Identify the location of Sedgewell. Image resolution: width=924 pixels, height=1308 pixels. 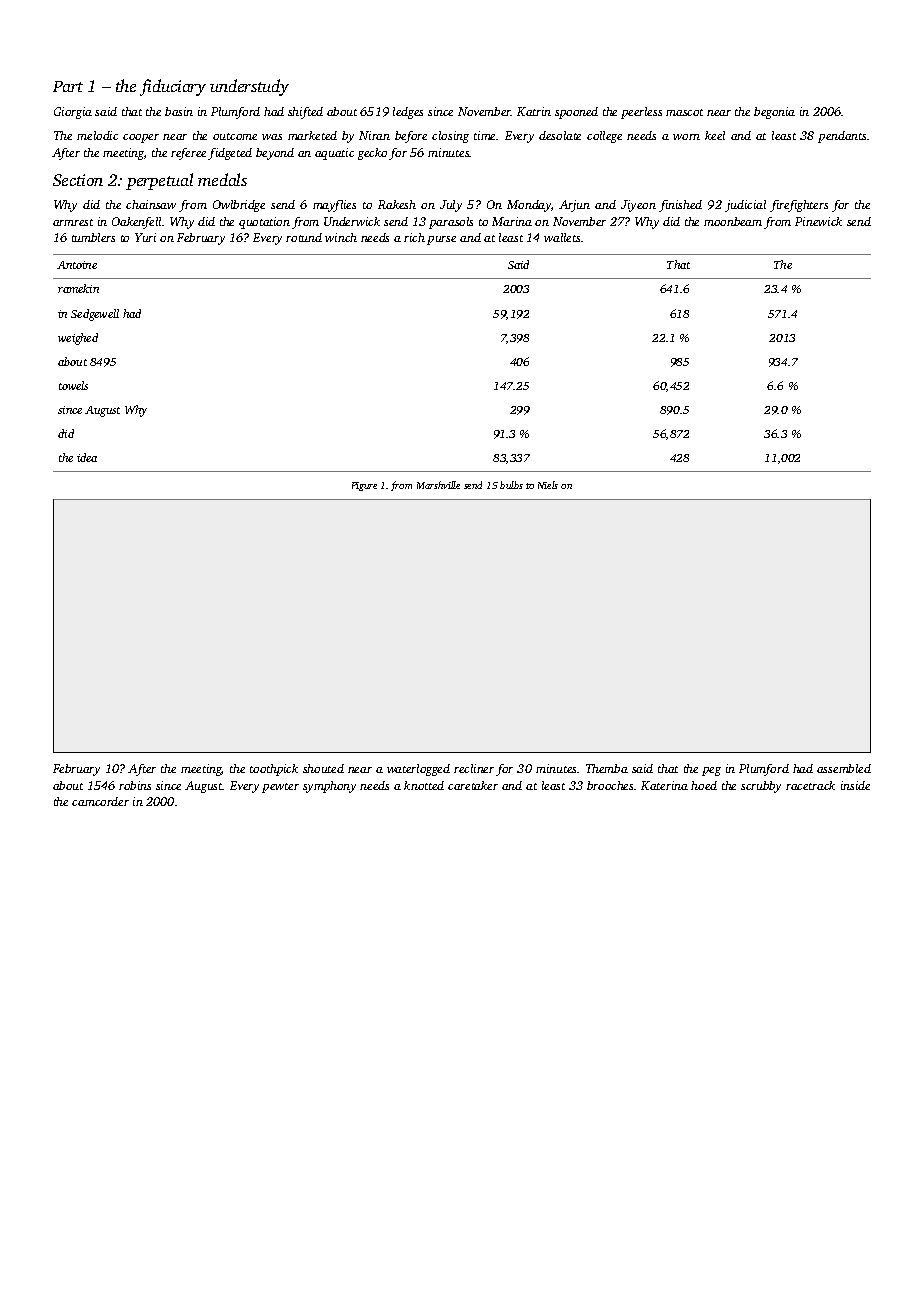
(95, 315).
